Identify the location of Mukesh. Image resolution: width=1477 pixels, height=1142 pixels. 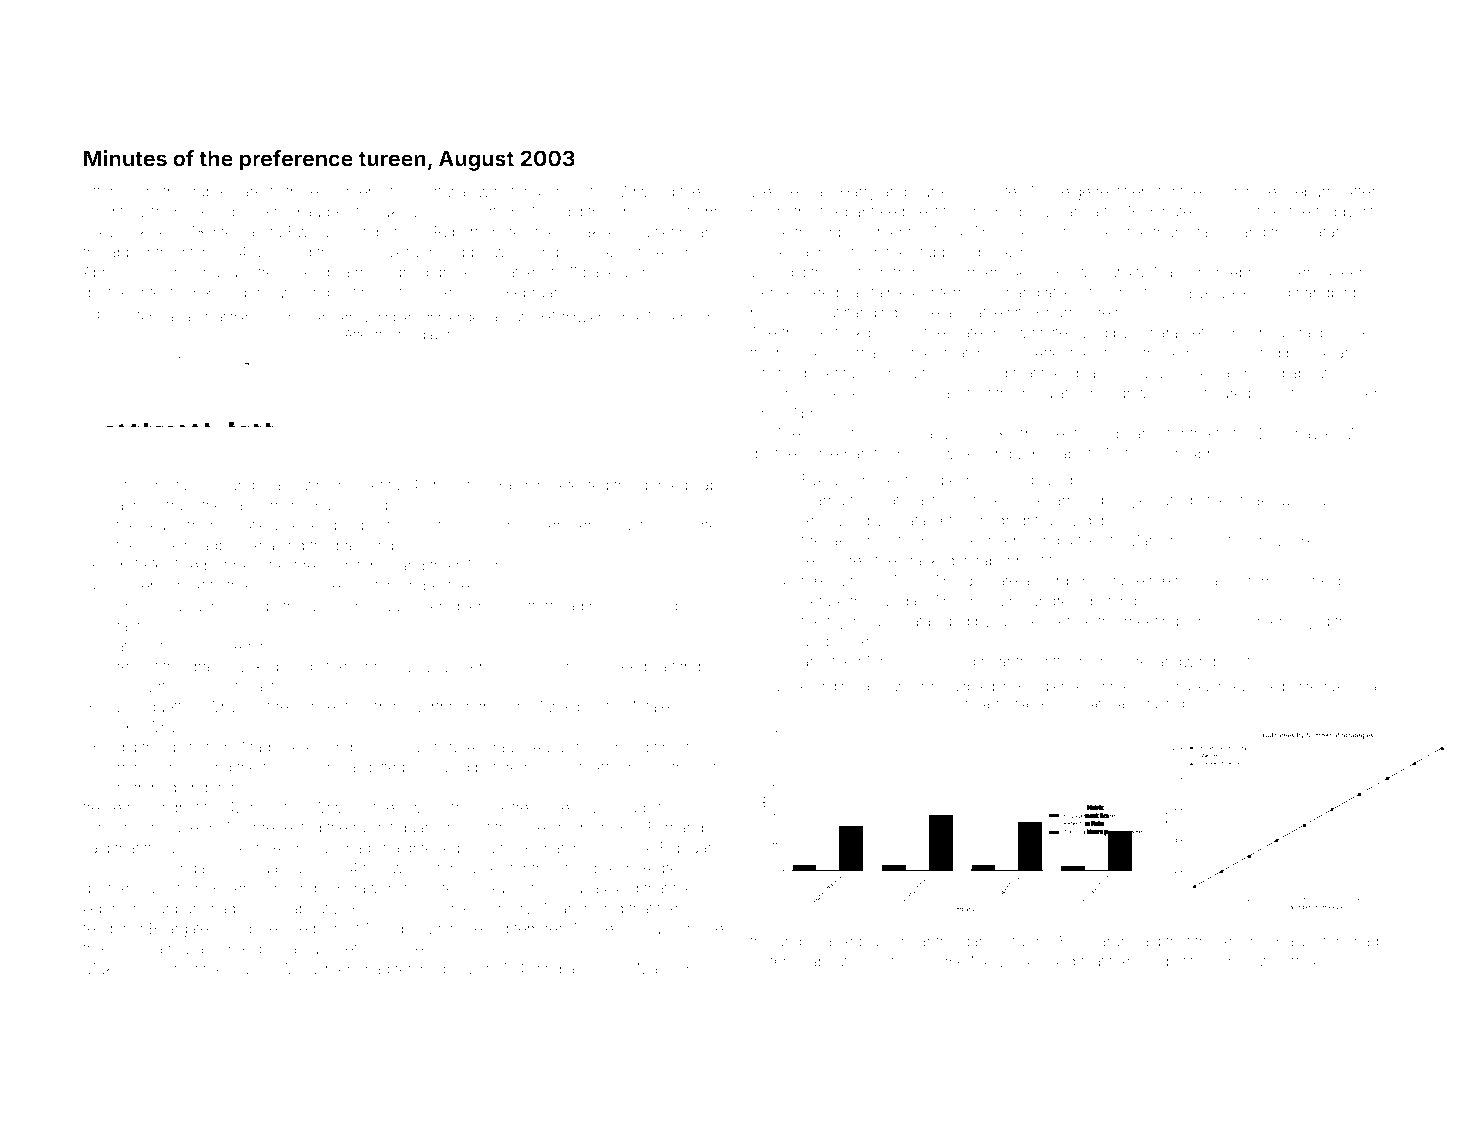
(110, 969).
